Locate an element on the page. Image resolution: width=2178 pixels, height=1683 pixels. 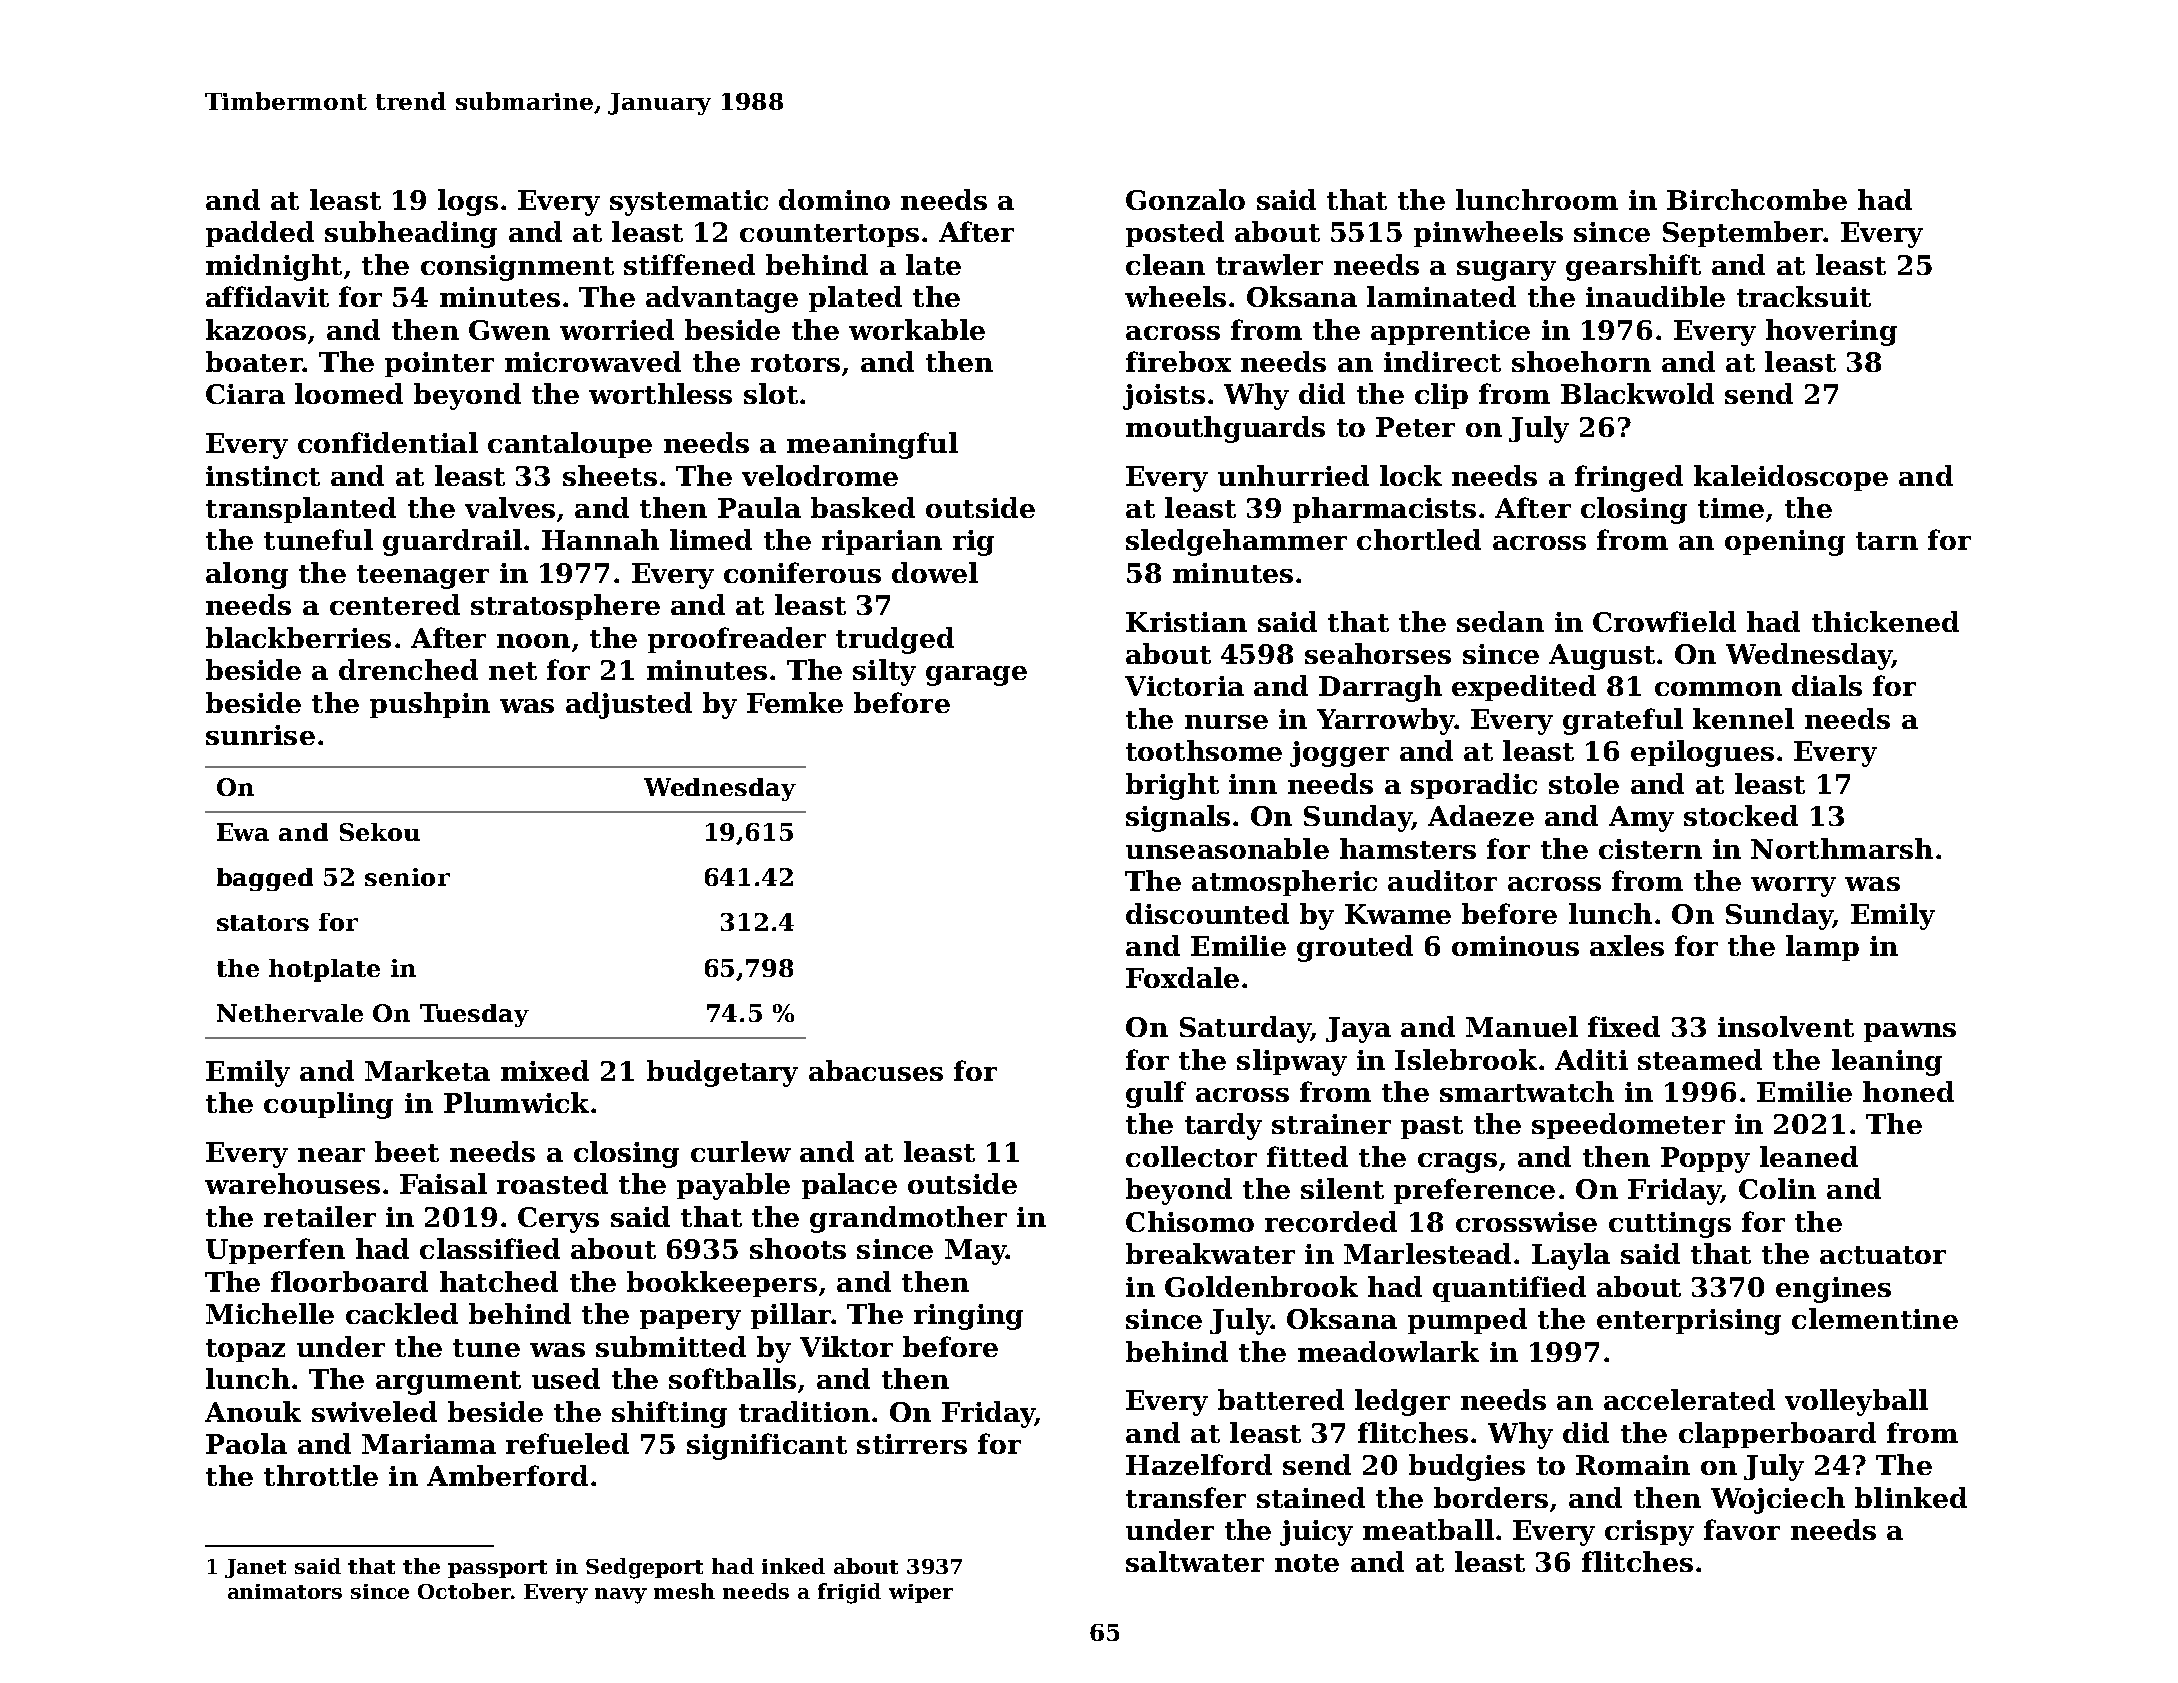
domino is located at coordinates (834, 199).
